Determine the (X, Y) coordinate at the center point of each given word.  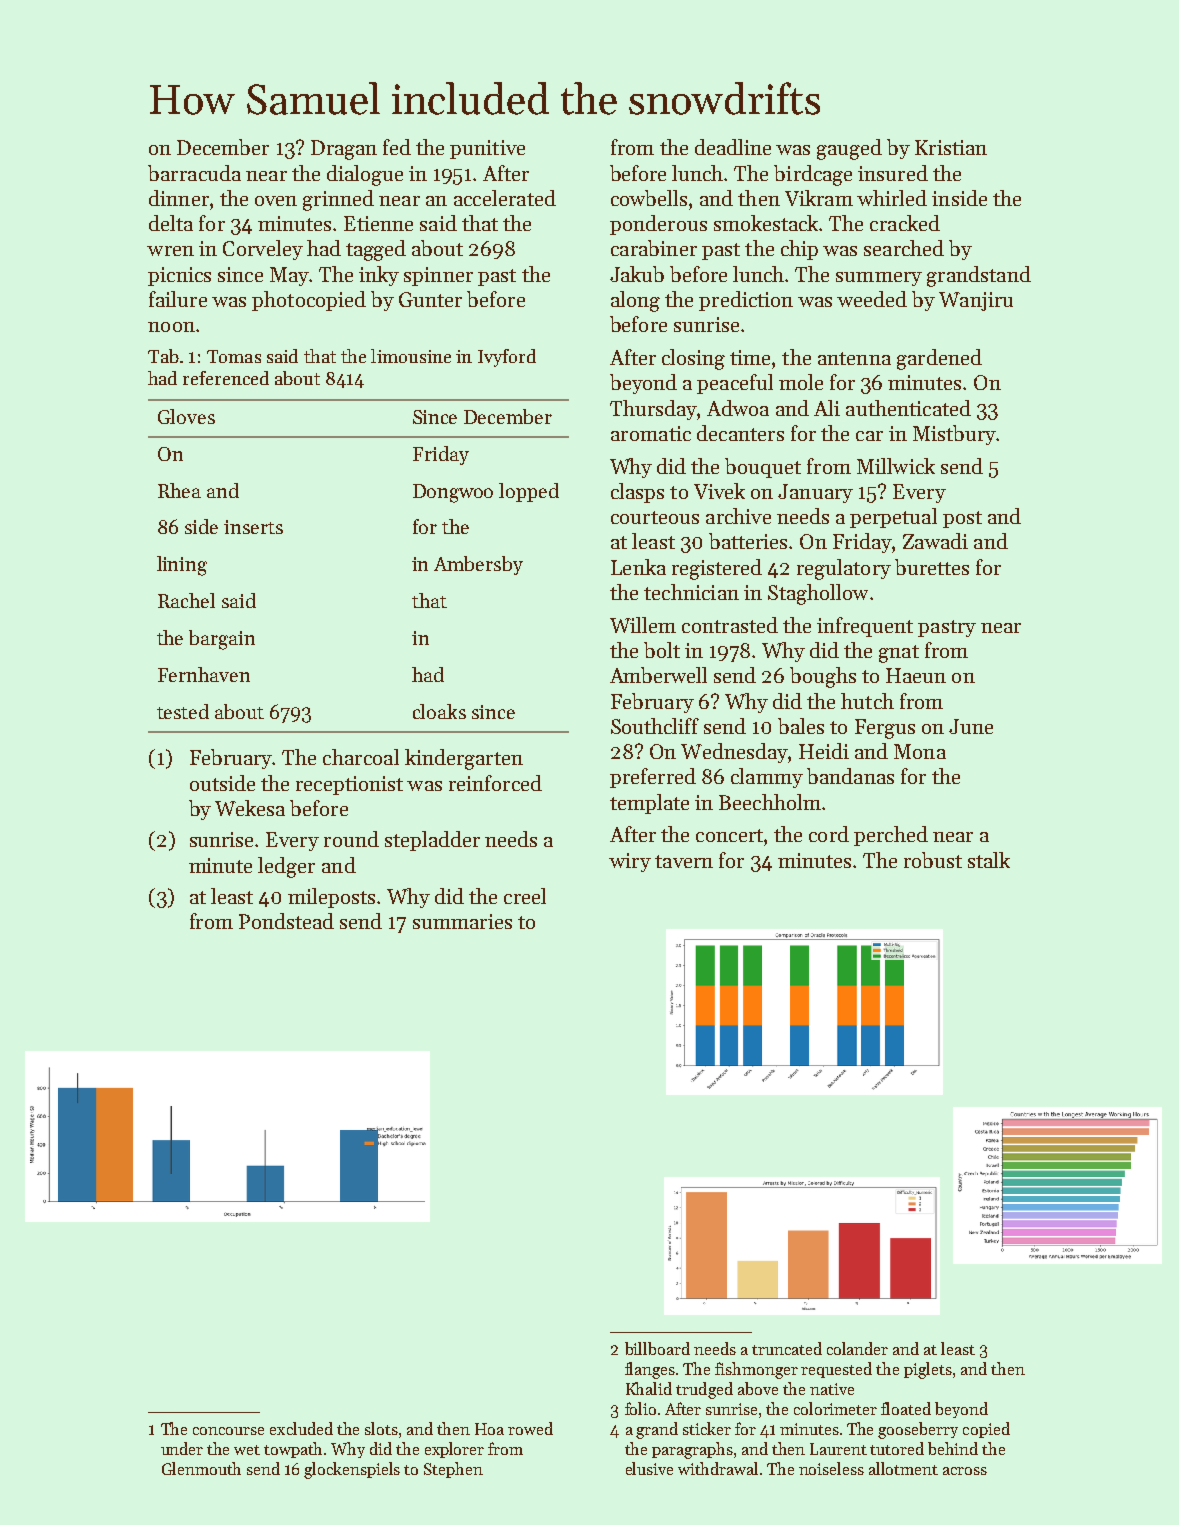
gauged (849, 149)
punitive (487, 149)
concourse (228, 1431)
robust (933, 860)
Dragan (344, 150)
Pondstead (286, 921)
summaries (462, 921)
